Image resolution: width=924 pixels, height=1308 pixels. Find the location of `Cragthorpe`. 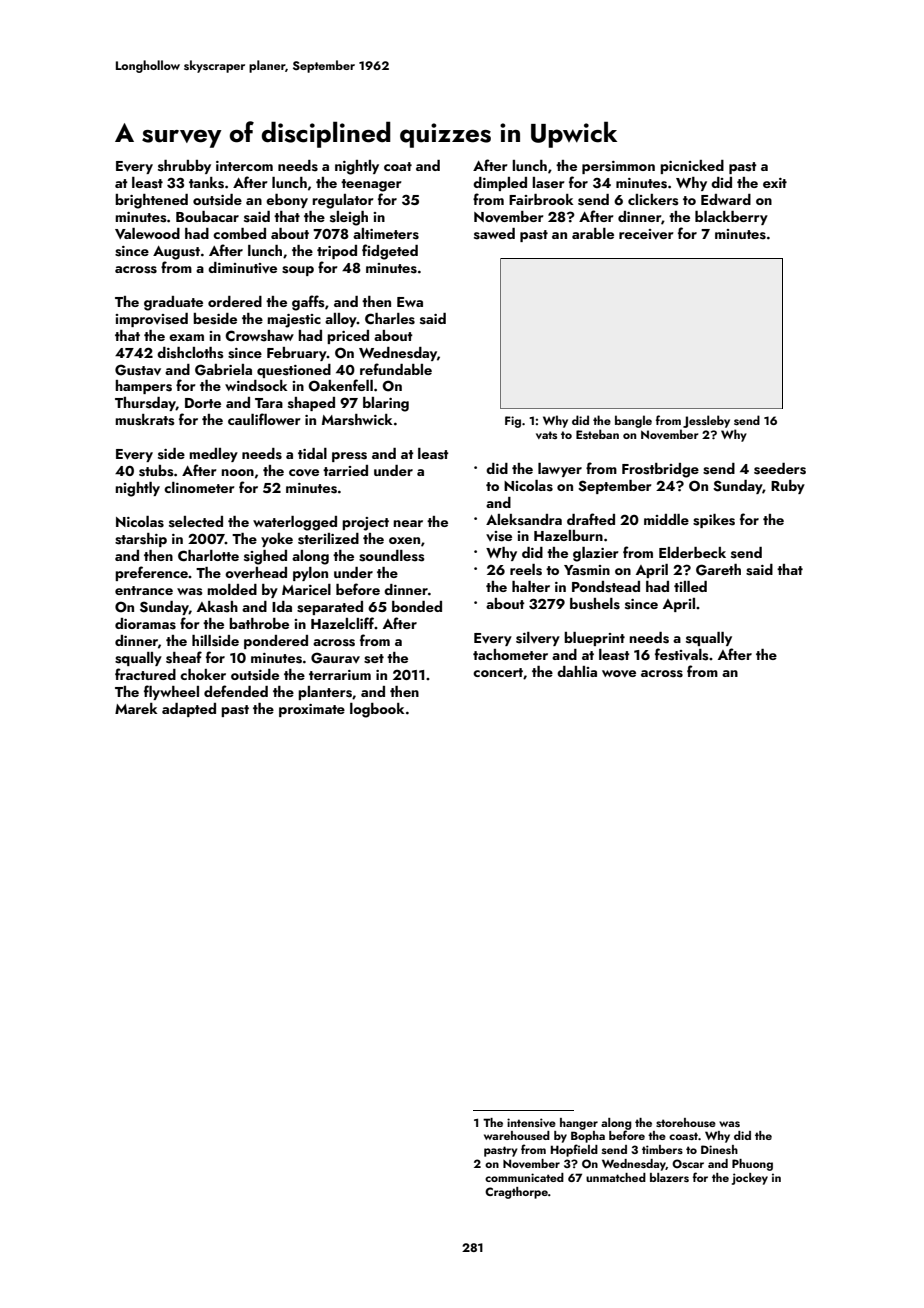

Cragthorpe is located at coordinates (516, 1193).
